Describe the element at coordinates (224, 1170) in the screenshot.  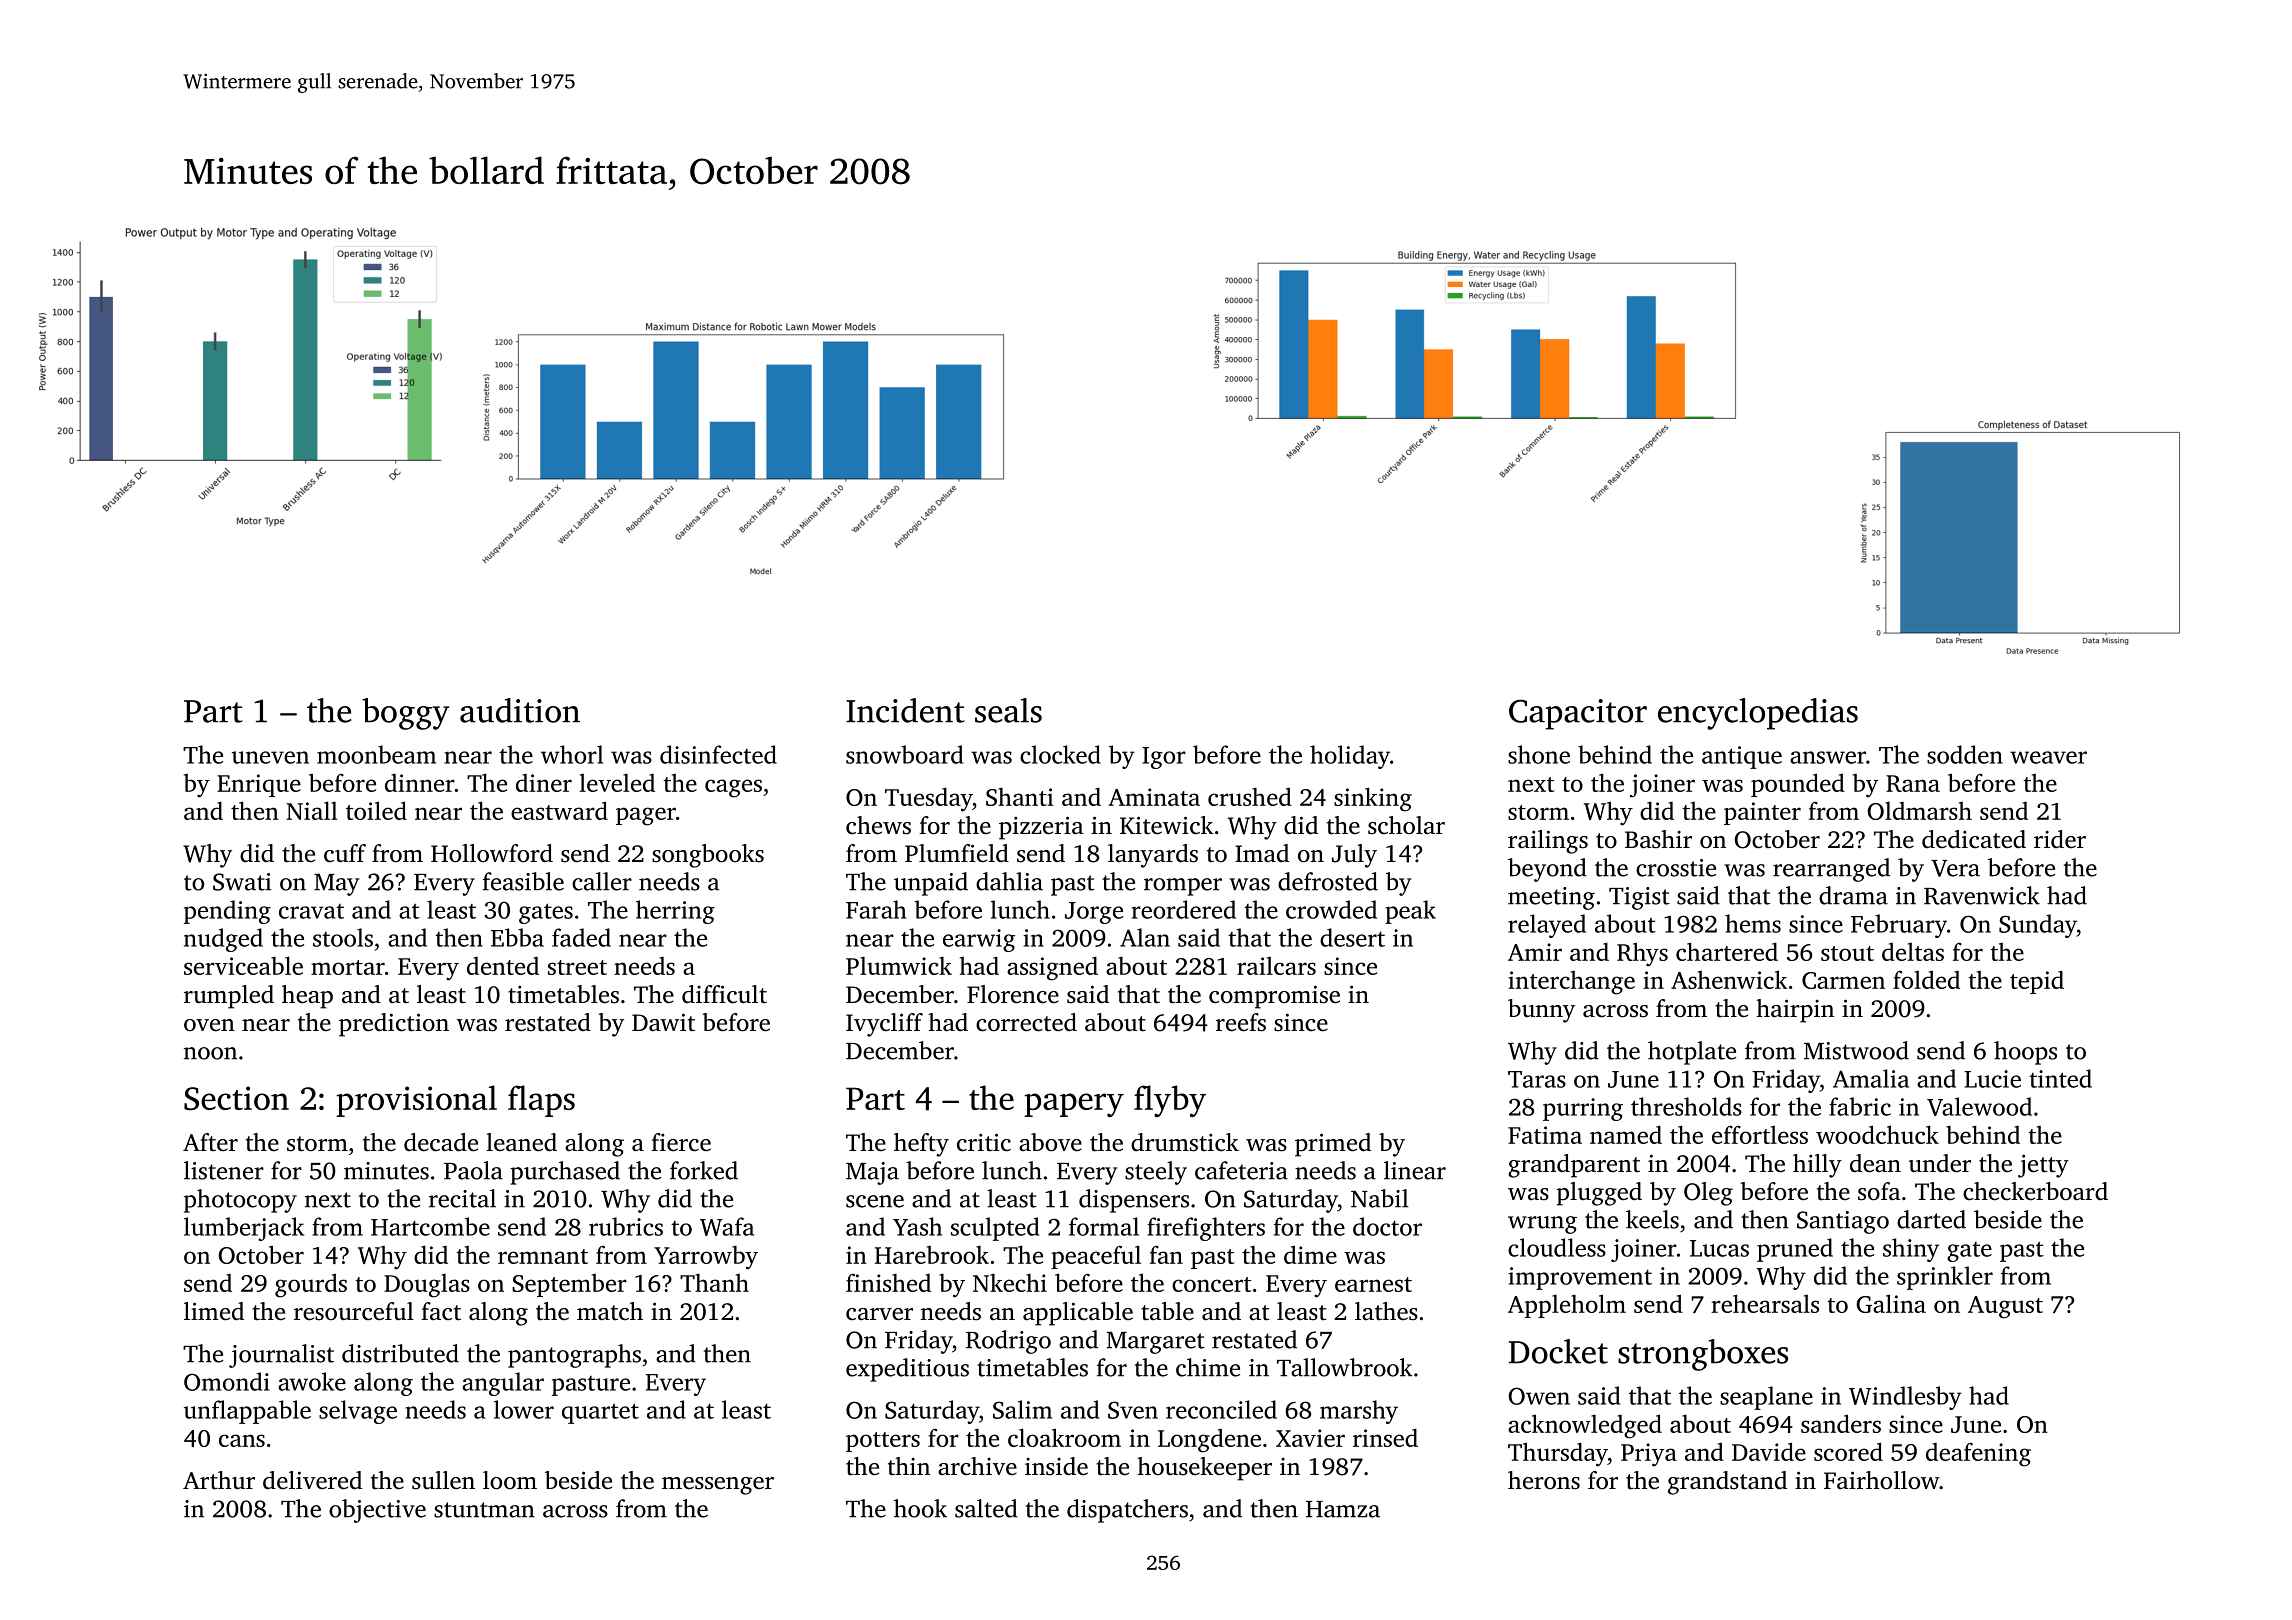
I see `listener` at that location.
